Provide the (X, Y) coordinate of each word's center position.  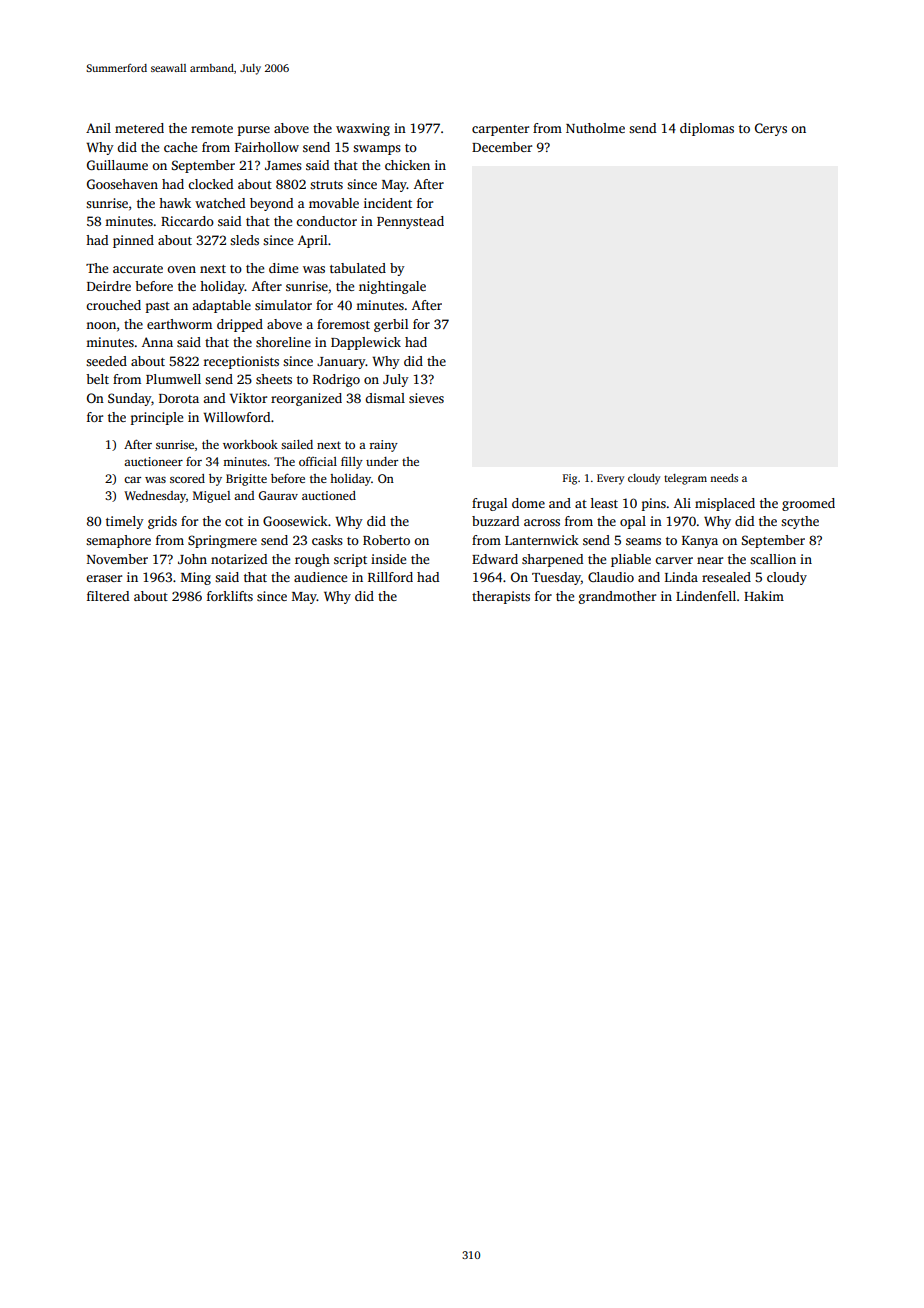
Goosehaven (122, 184)
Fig (570, 479)
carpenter (500, 130)
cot (234, 522)
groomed (808, 504)
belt (97, 379)
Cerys (771, 129)
